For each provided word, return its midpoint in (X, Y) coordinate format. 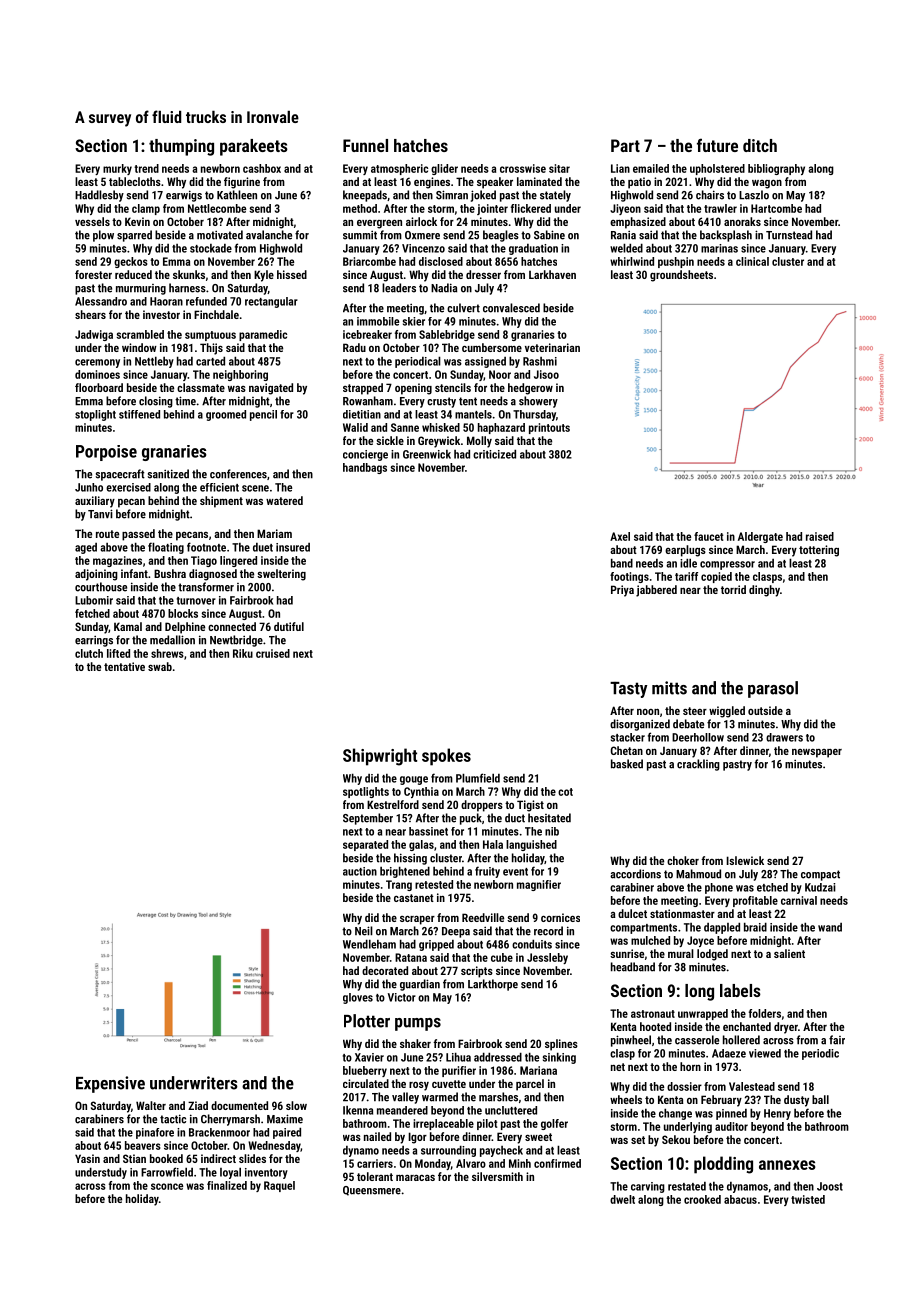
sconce (167, 1186)
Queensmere (372, 1191)
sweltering (281, 575)
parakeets (254, 147)
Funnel (365, 145)
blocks (183, 613)
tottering (819, 551)
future (717, 145)
